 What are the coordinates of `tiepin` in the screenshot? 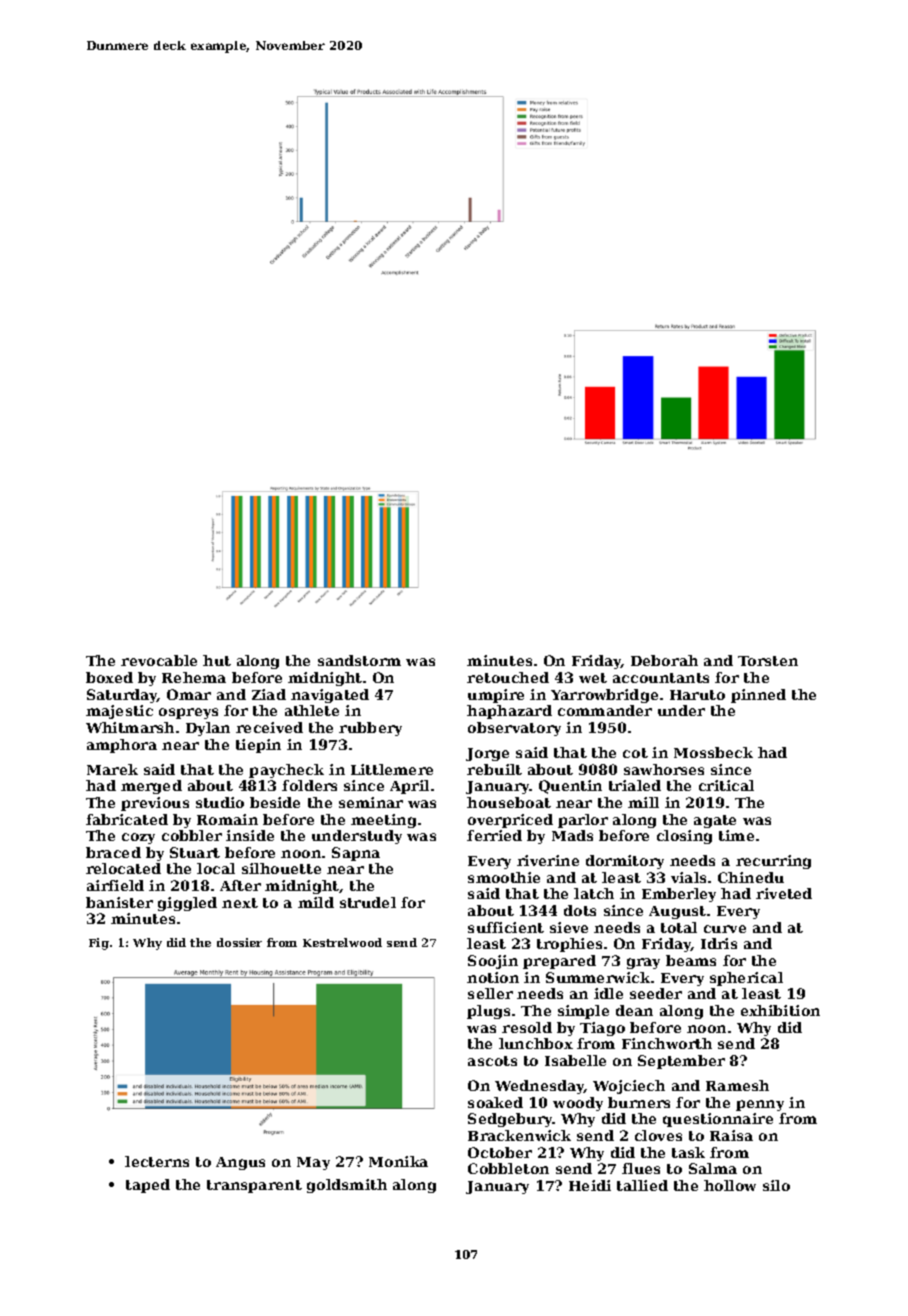 It's located at (258, 746).
